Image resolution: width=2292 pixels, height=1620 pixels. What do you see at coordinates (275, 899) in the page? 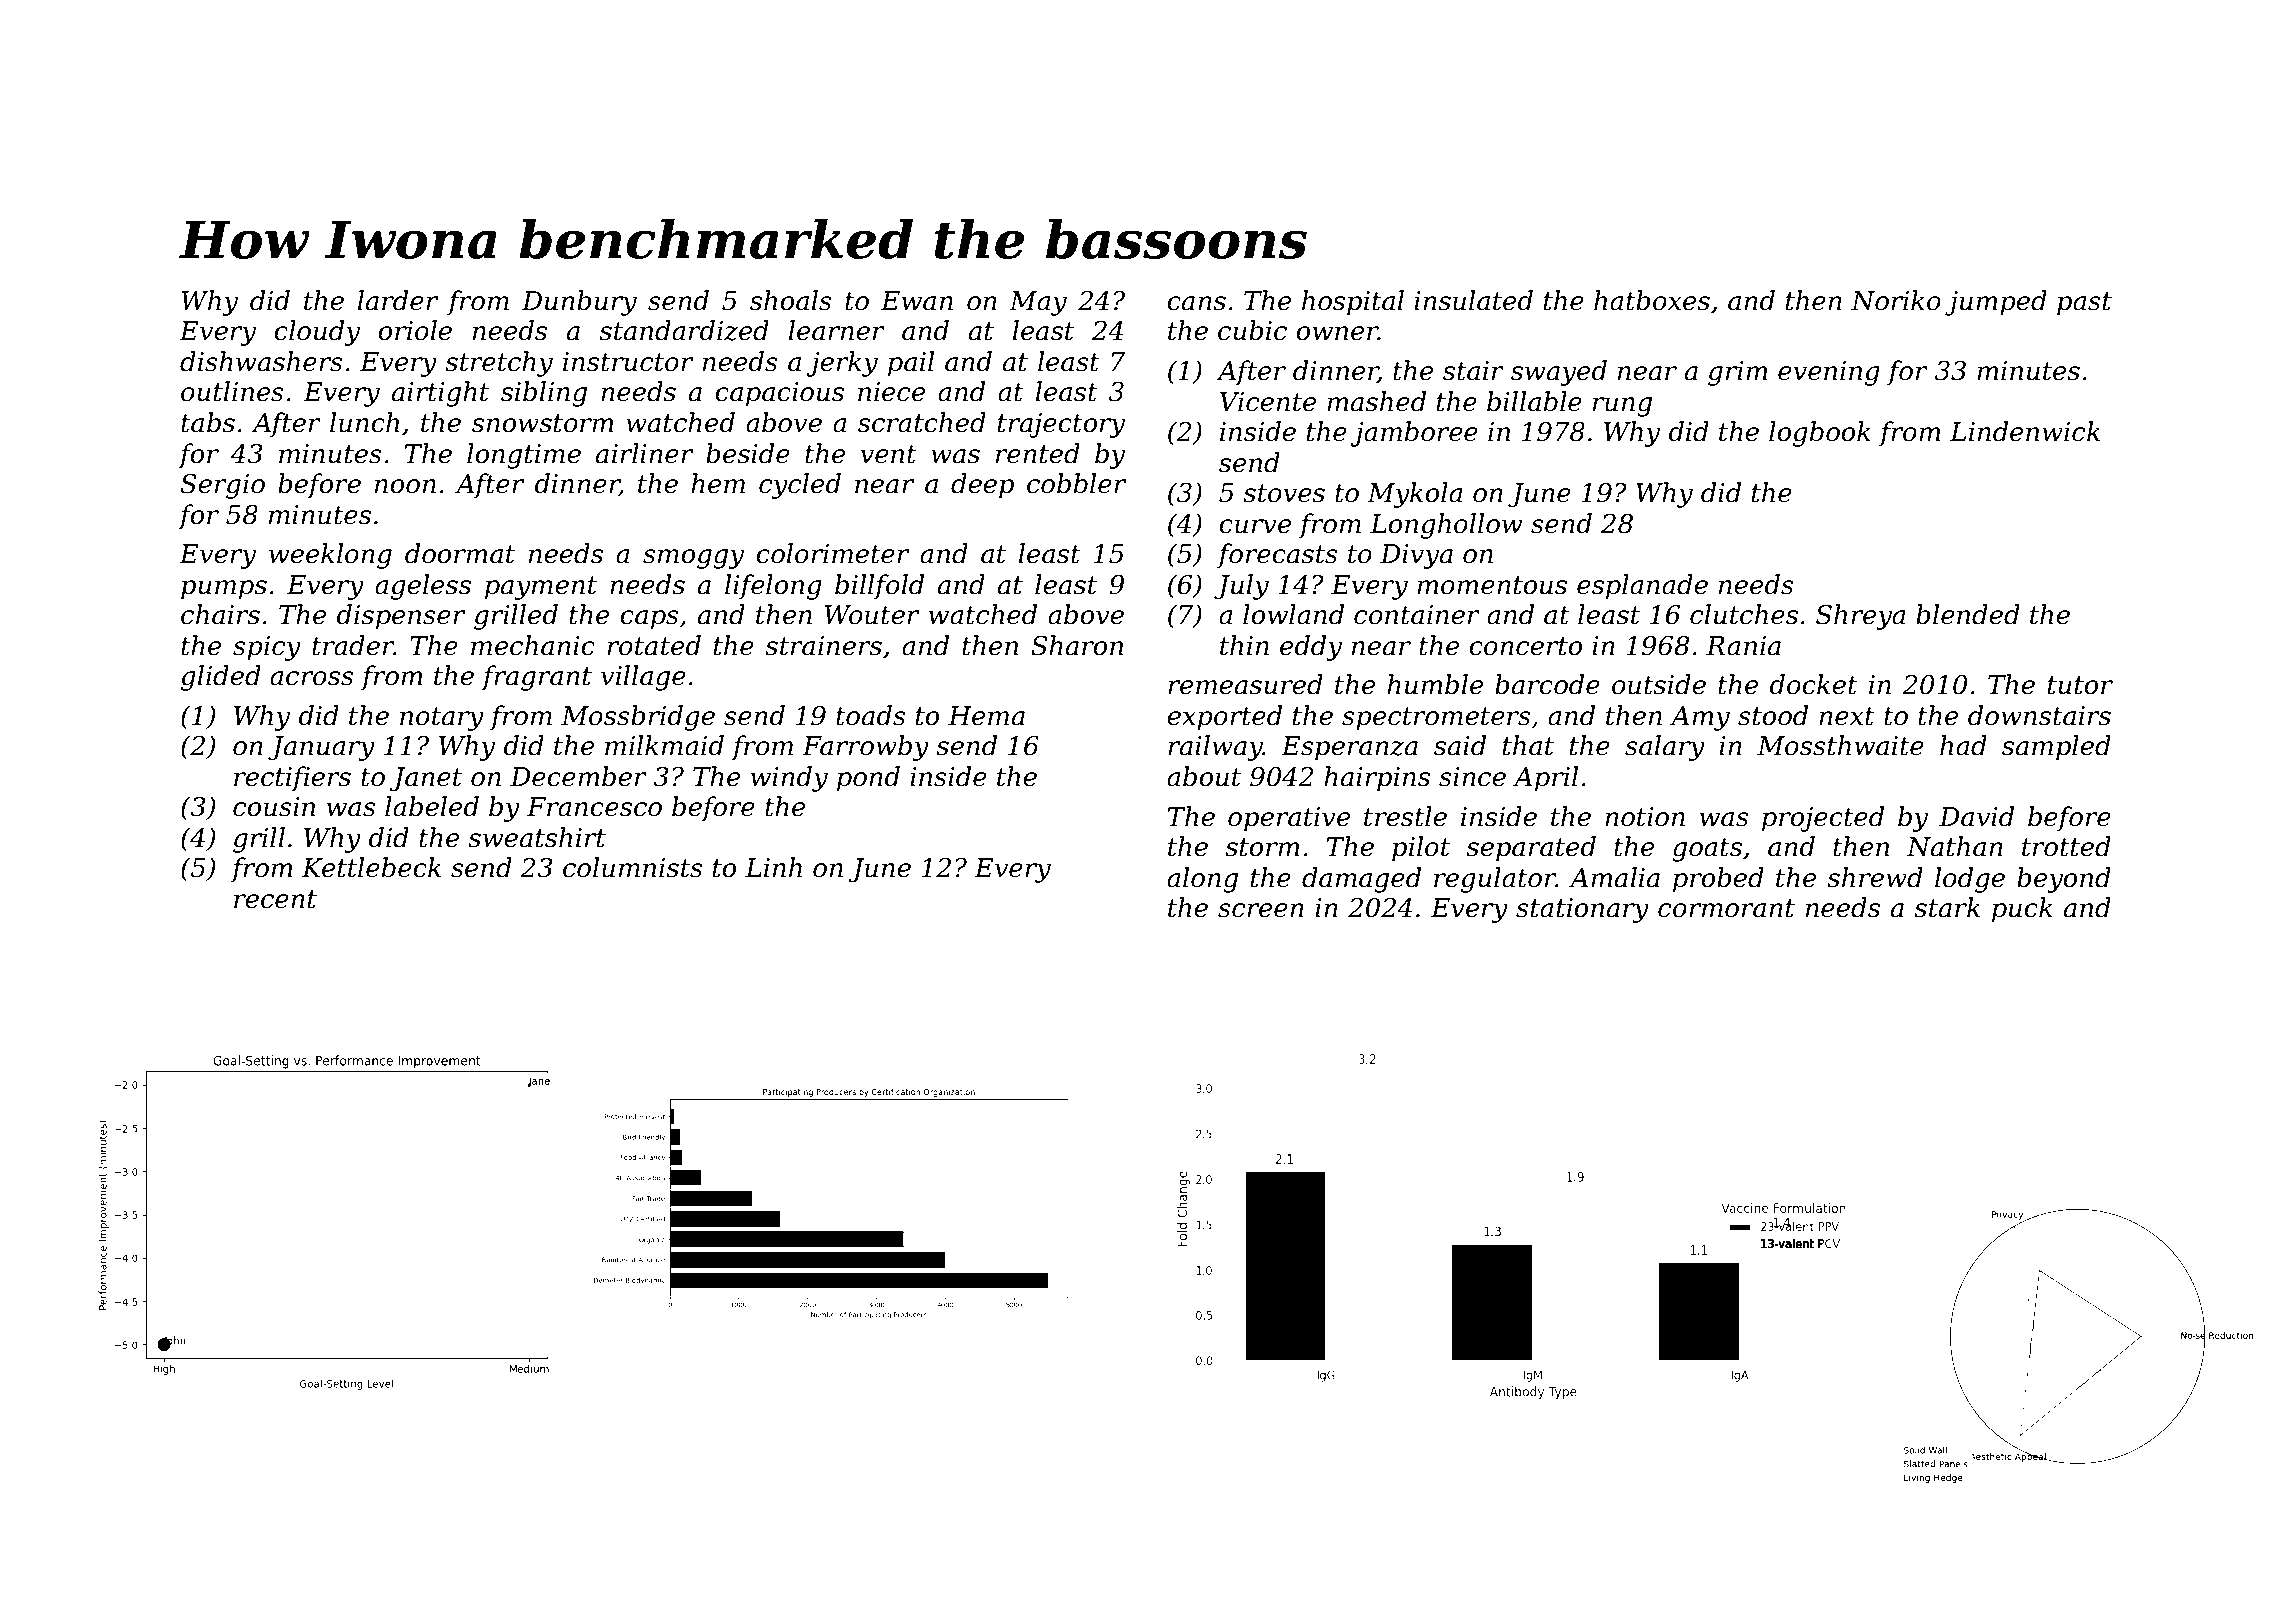
I see `recent` at bounding box center [275, 899].
